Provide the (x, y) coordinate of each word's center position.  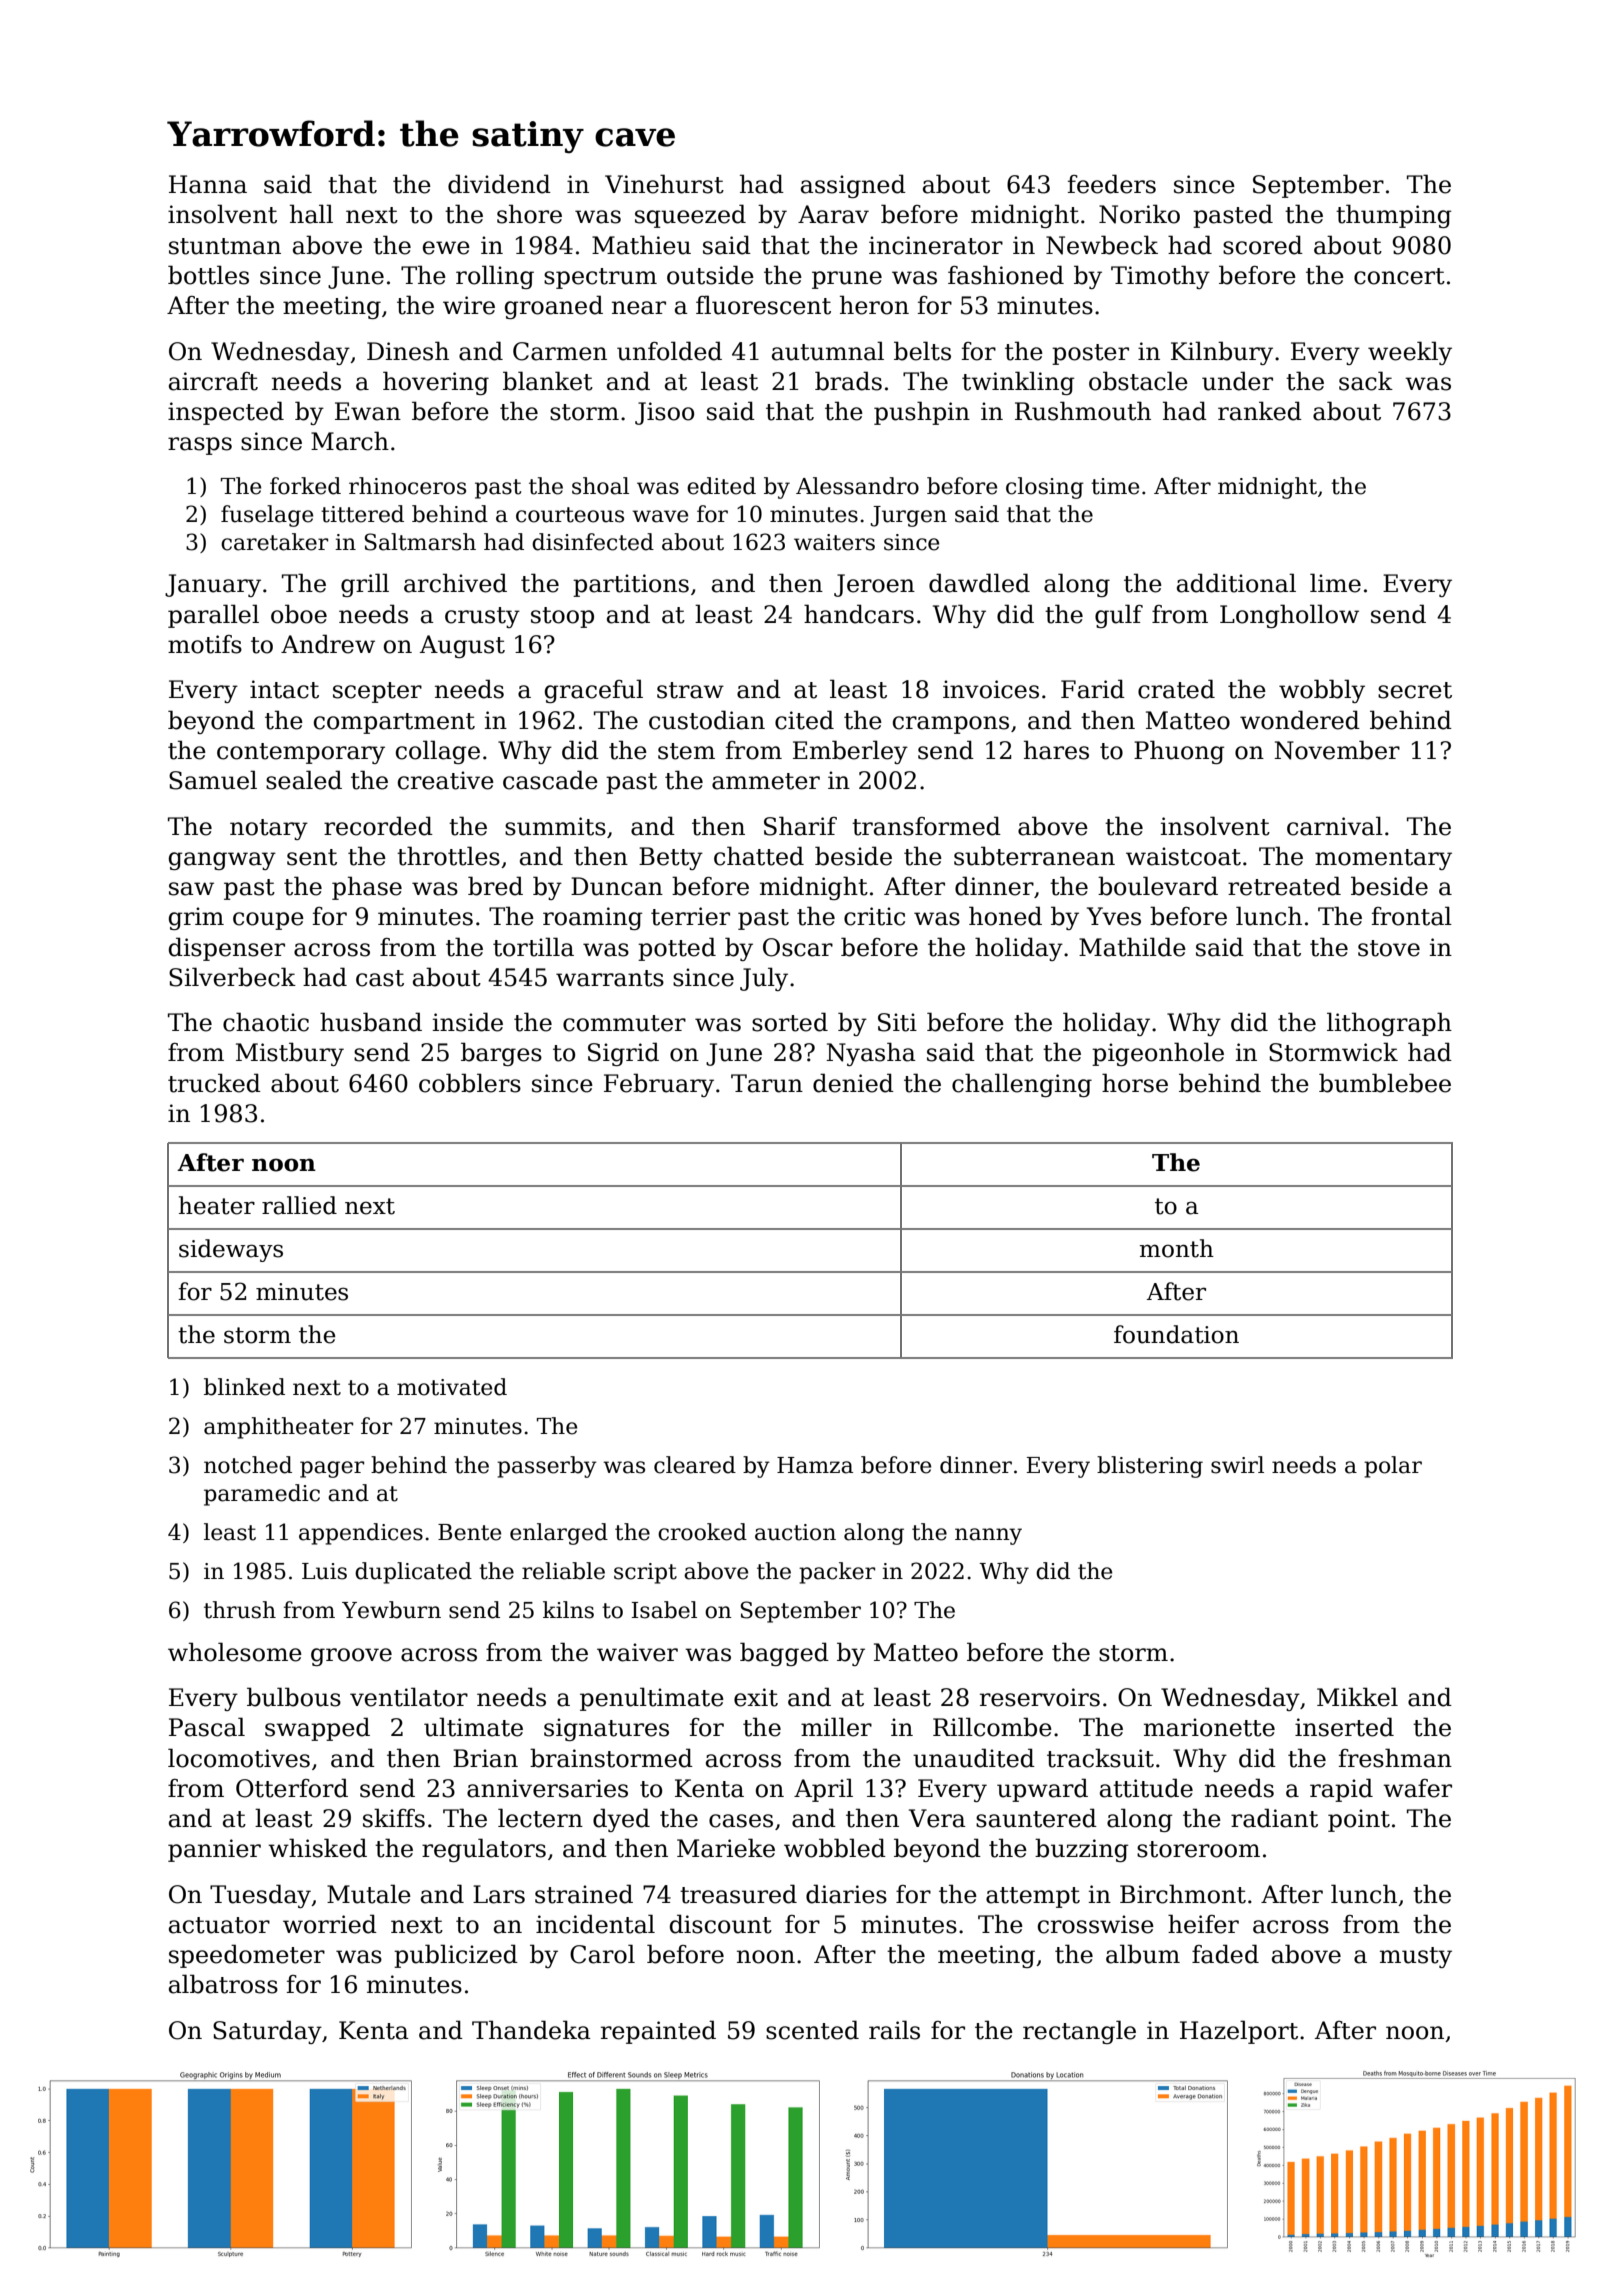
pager (332, 1469)
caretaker (274, 542)
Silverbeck (232, 977)
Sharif (800, 826)
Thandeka (531, 2030)
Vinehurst (664, 184)
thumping (1393, 216)
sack (1366, 381)
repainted (658, 2032)
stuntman (225, 246)
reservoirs (1040, 1697)
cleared (695, 1465)
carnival (1335, 826)
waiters (834, 542)
